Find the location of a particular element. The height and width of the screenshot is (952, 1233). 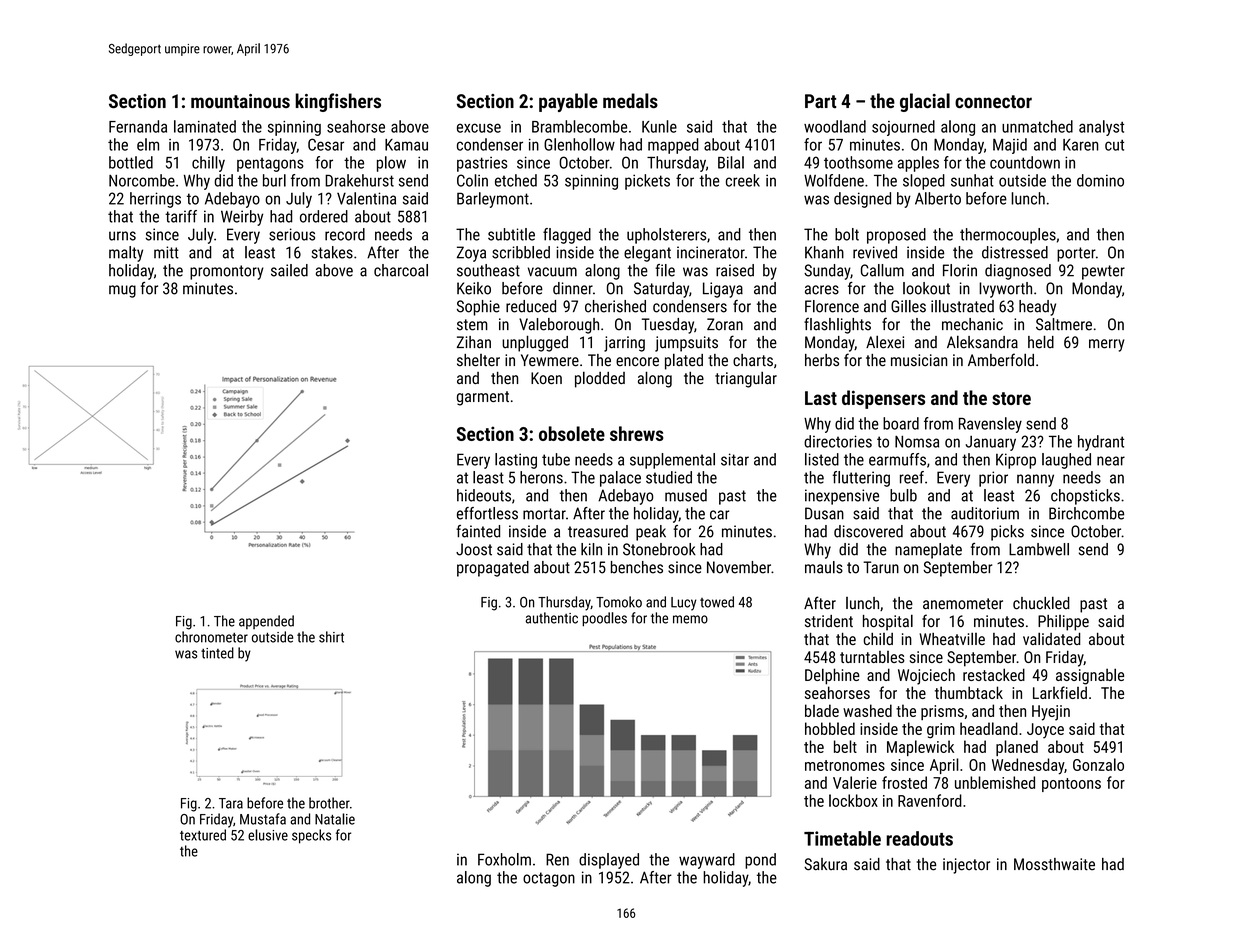

Philippe is located at coordinates (1063, 623).
